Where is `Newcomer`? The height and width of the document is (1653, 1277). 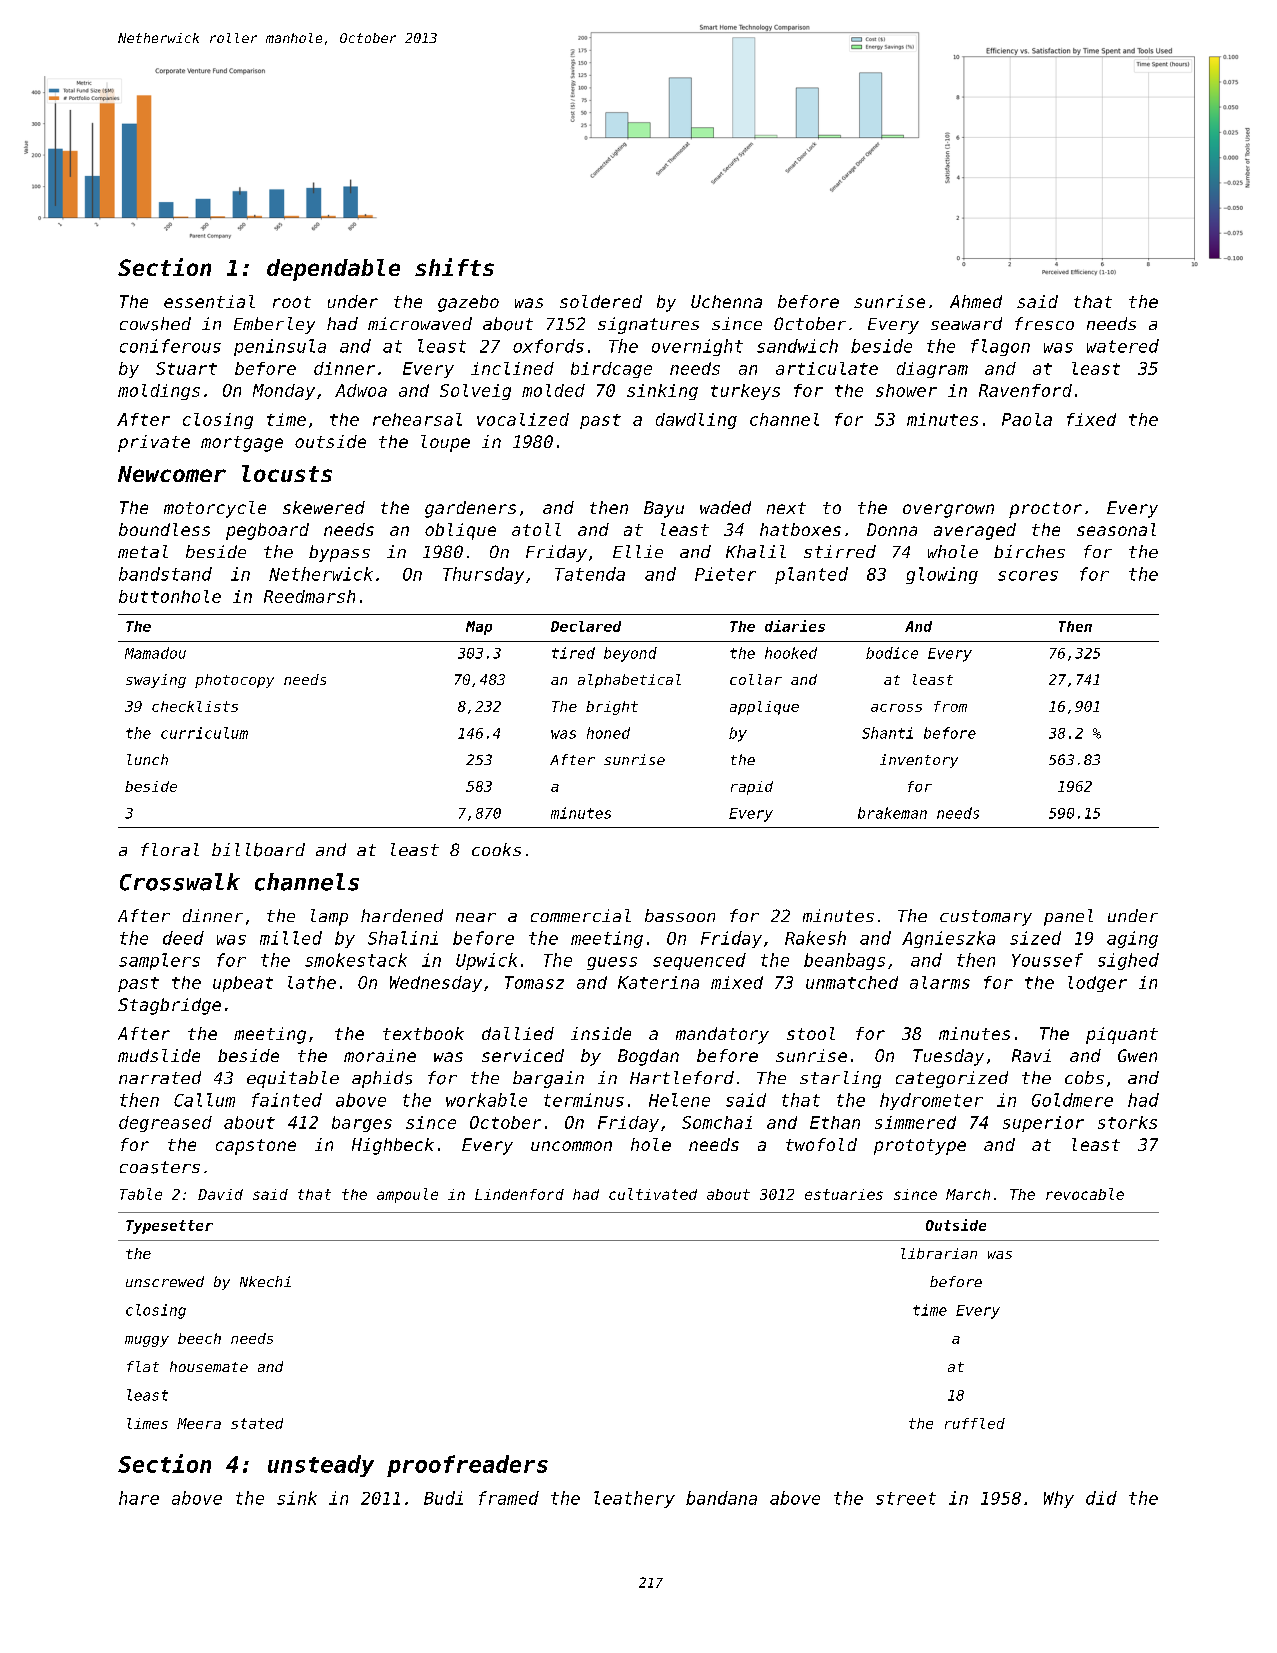 Newcomer is located at coordinates (172, 474).
